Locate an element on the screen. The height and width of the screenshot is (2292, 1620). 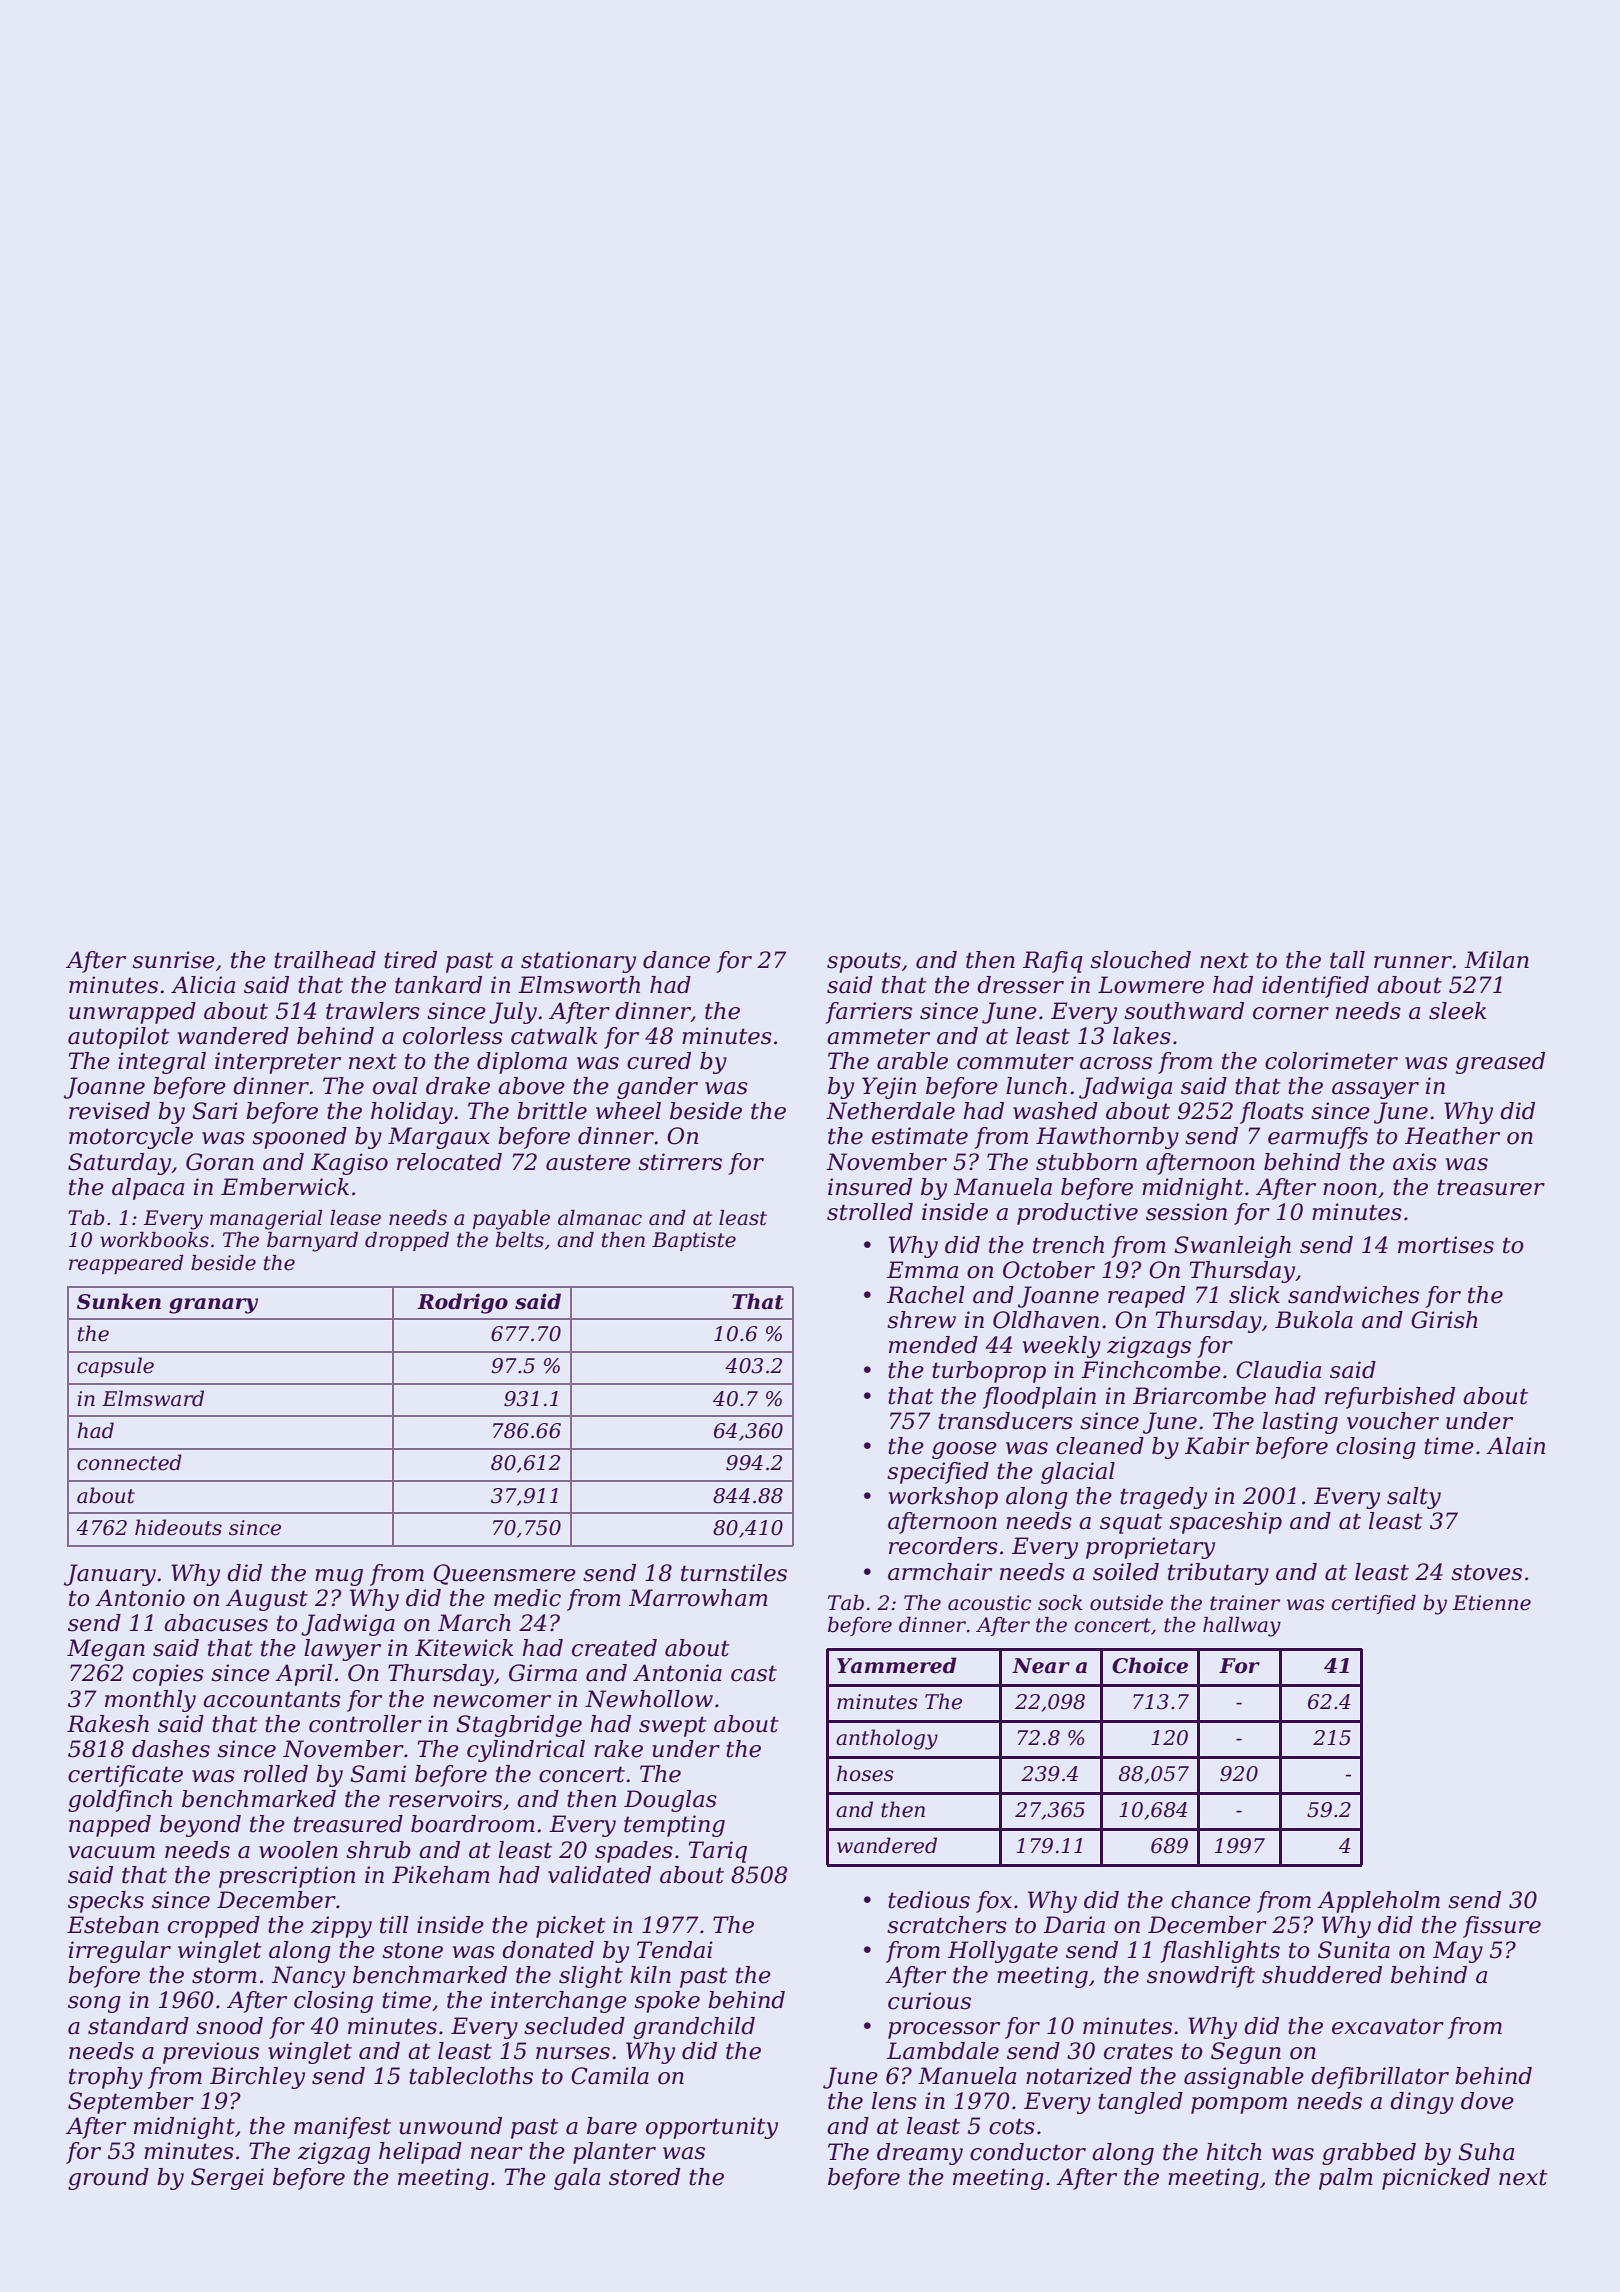
curious is located at coordinates (929, 2001).
